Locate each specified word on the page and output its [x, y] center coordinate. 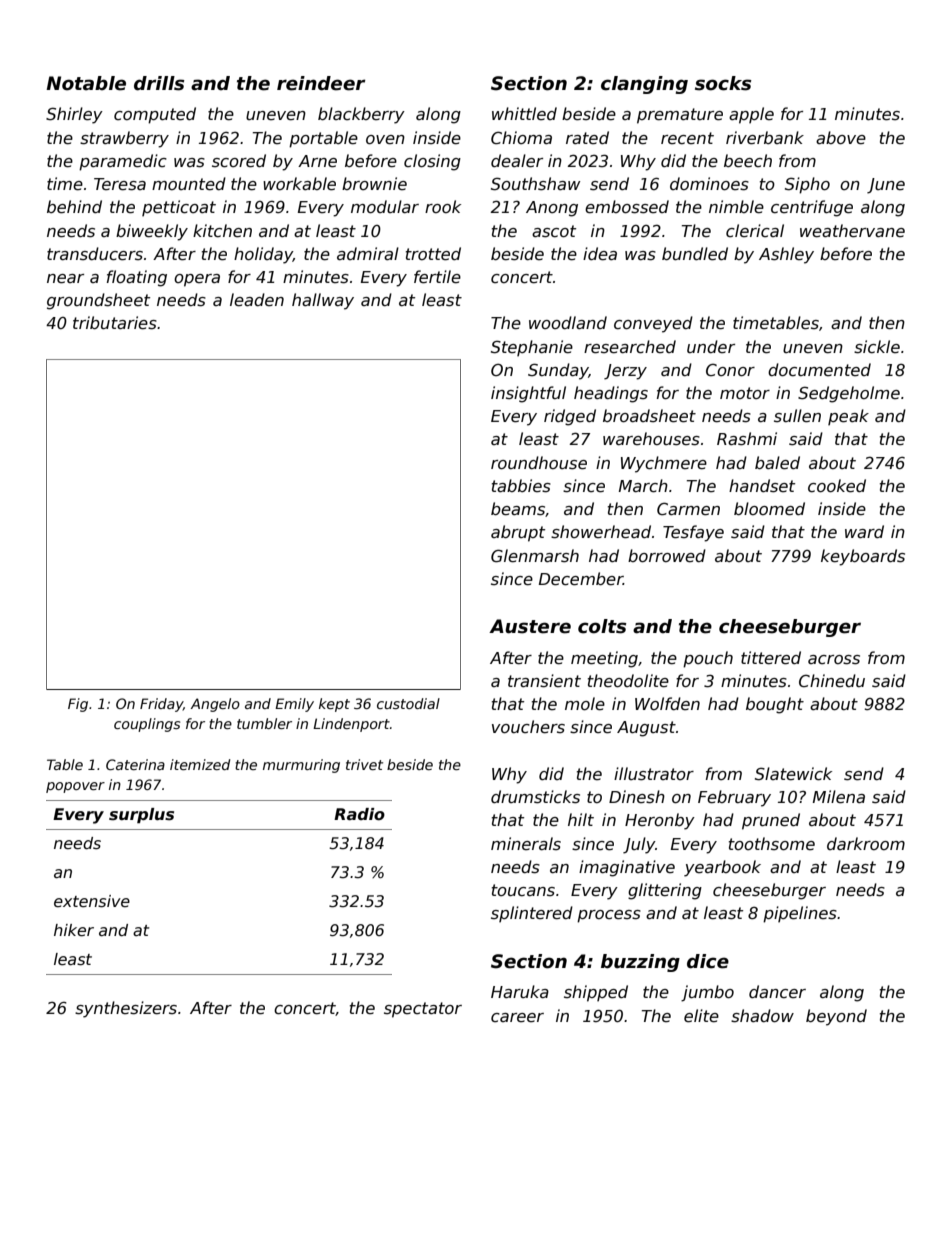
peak [848, 417]
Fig [78, 705]
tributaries [115, 323]
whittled [524, 113]
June [886, 186]
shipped [596, 993]
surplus [141, 816]
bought [775, 705]
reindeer [321, 83]
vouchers [528, 727]
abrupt [518, 533]
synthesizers [126, 1009]
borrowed [667, 556]
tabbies [521, 486]
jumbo [707, 993]
